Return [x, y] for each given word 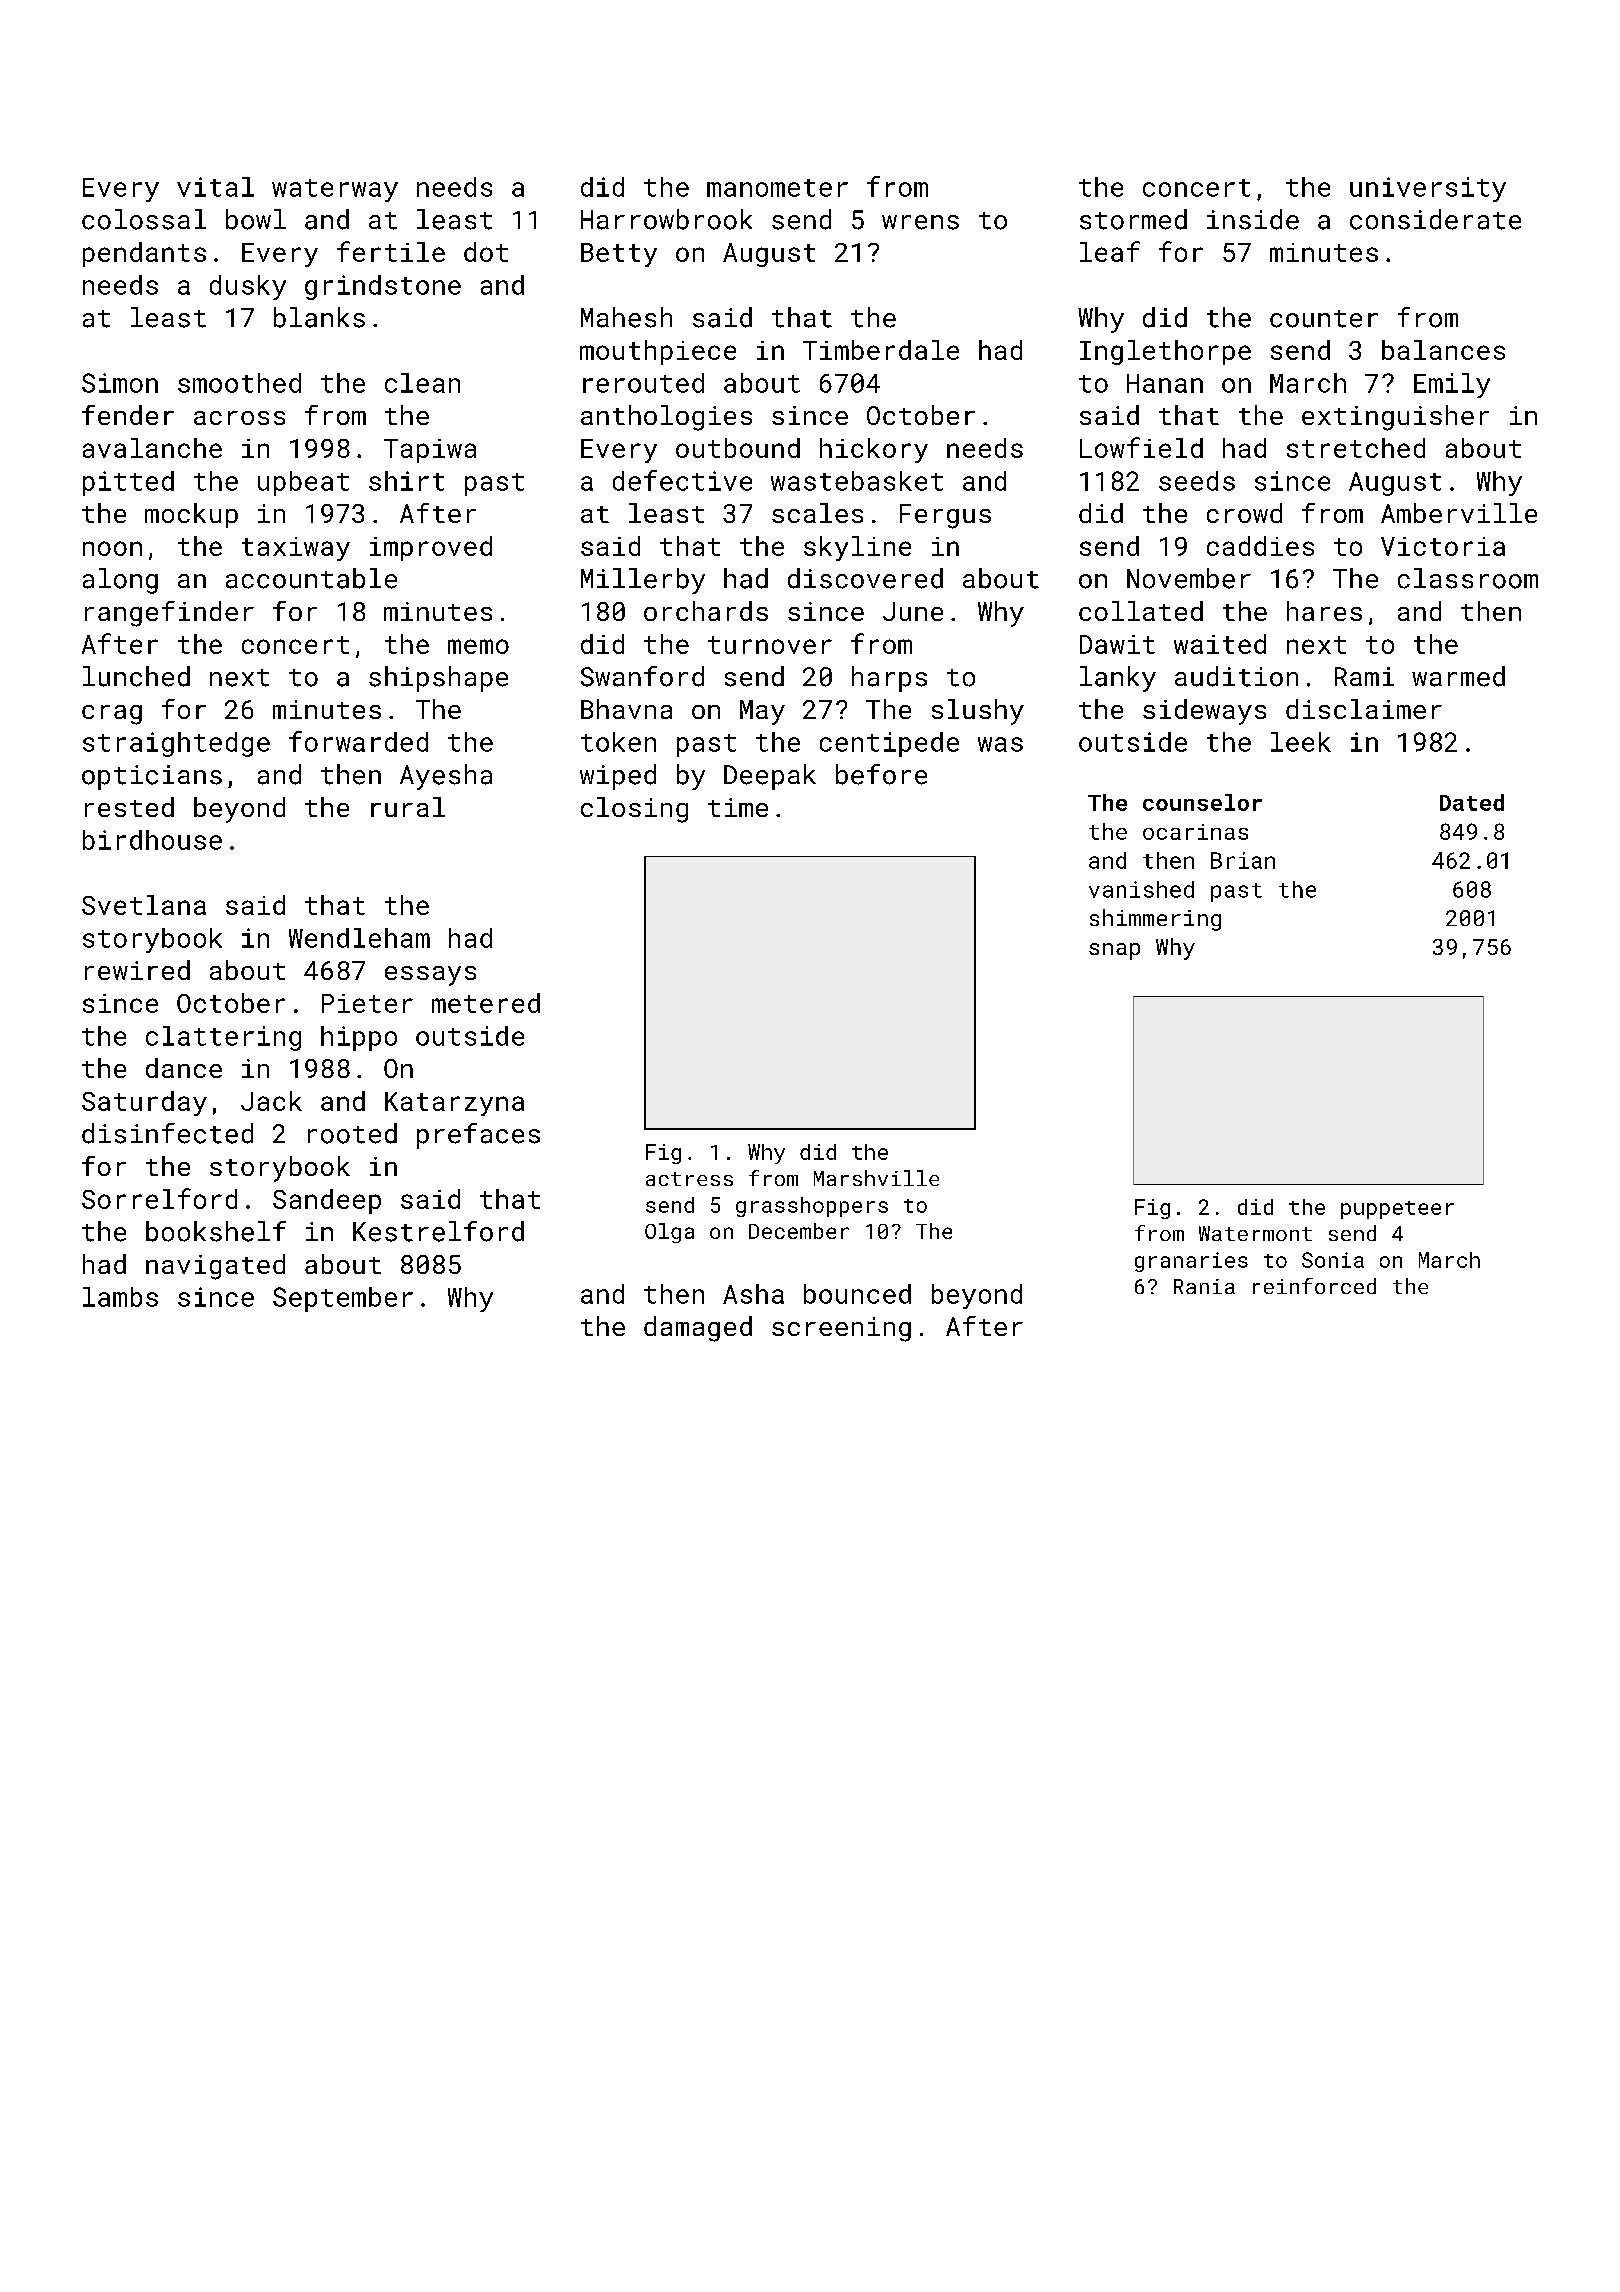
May [762, 712]
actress [689, 1179]
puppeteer [1397, 1210]
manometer [777, 188]
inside [1253, 219]
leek [1301, 742]
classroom [1468, 578]
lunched [136, 676]
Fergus [945, 516]
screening [841, 1329]
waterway [335, 190]
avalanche [152, 448]
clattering [223, 1038]
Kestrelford [438, 1231]
